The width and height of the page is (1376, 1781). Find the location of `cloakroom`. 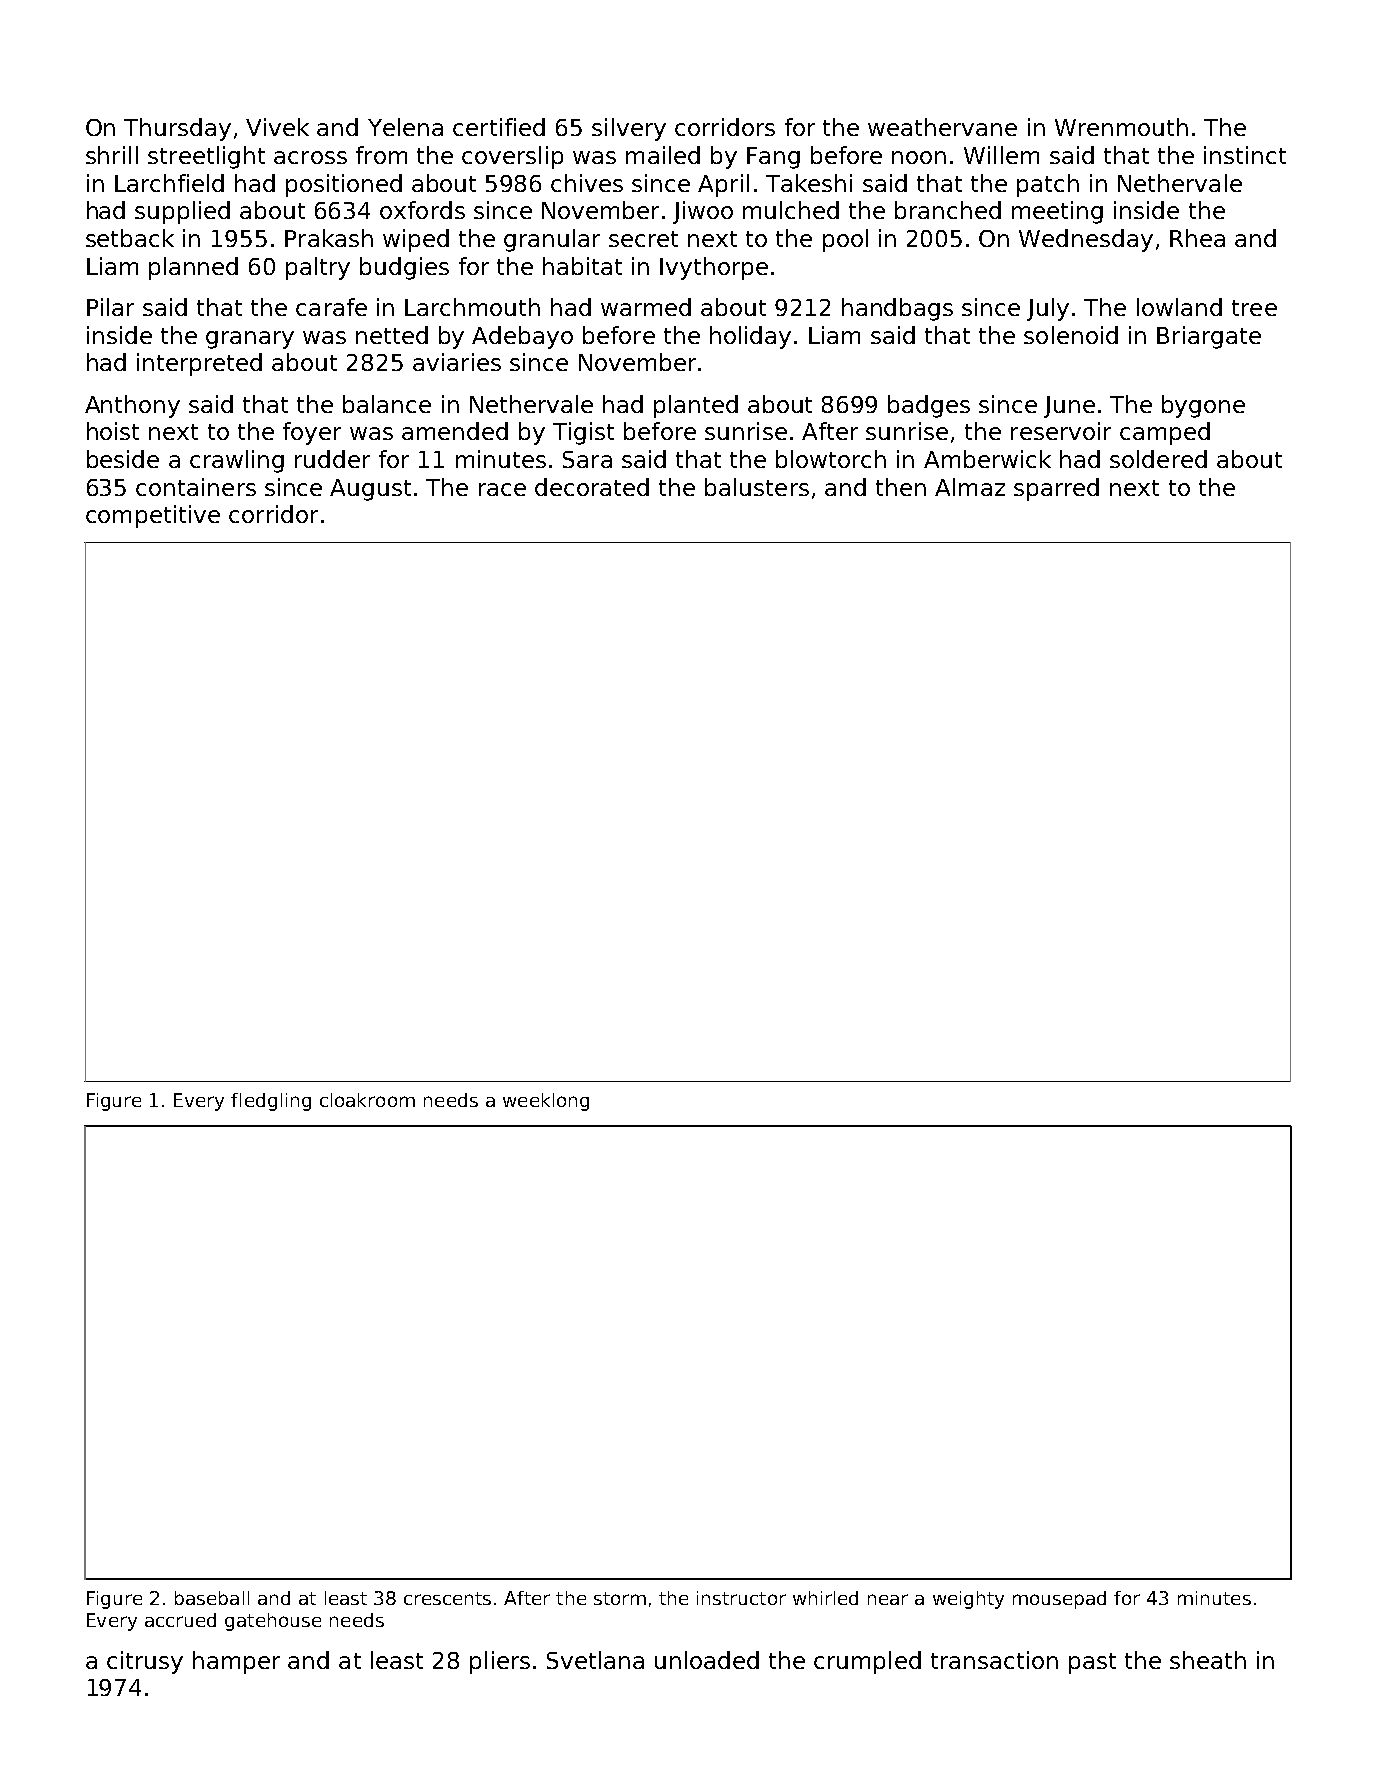

cloakroom is located at coordinates (367, 1100).
